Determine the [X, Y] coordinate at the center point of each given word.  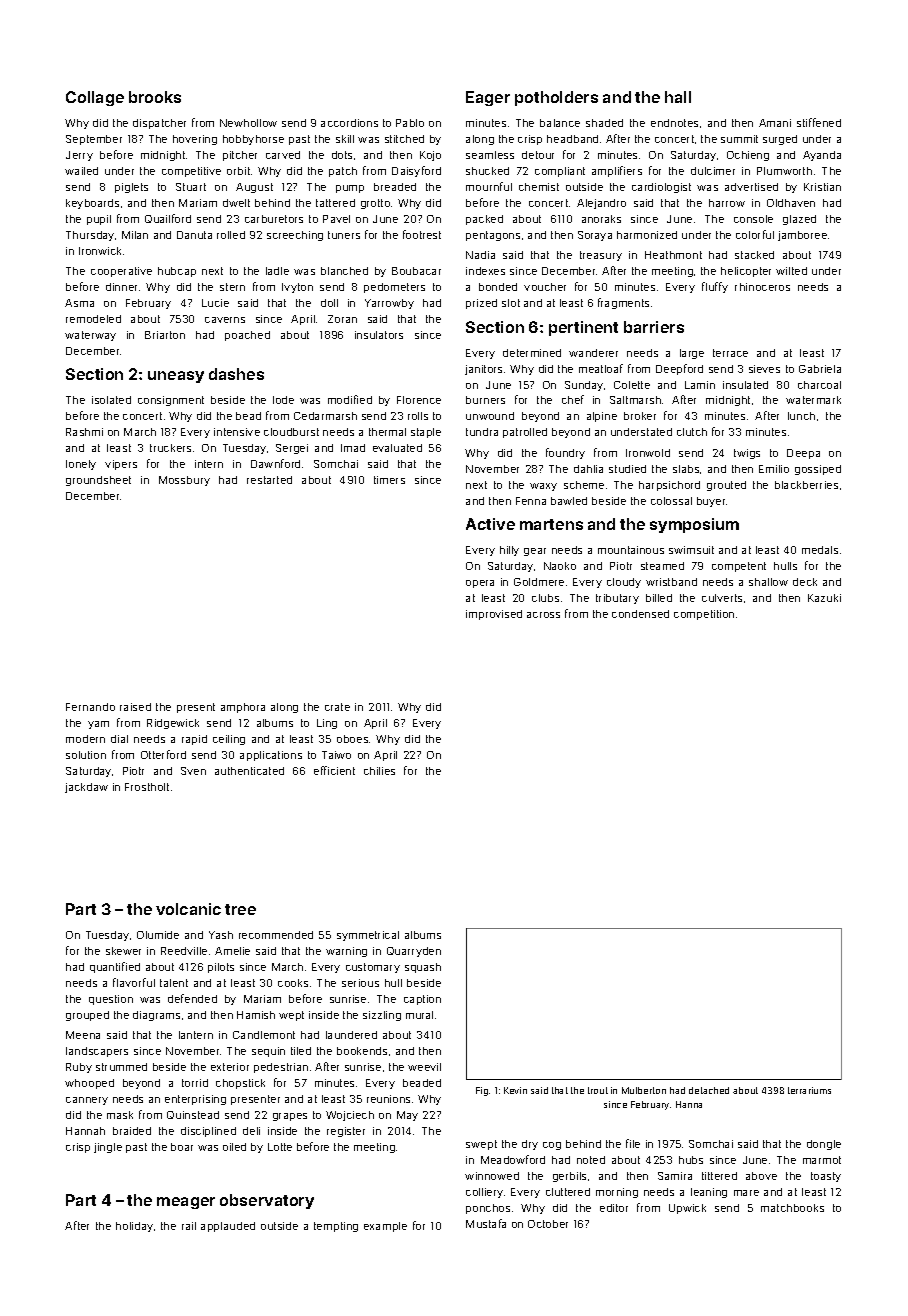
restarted [269, 480]
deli [251, 1131]
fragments [623, 303]
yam [98, 725]
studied [627, 469]
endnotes [674, 123]
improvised [494, 615]
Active [490, 524]
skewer [123, 951]
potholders [556, 98]
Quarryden [414, 952]
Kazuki [824, 598]
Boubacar [416, 271]
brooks [155, 97]
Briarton [165, 335]
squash [423, 968]
